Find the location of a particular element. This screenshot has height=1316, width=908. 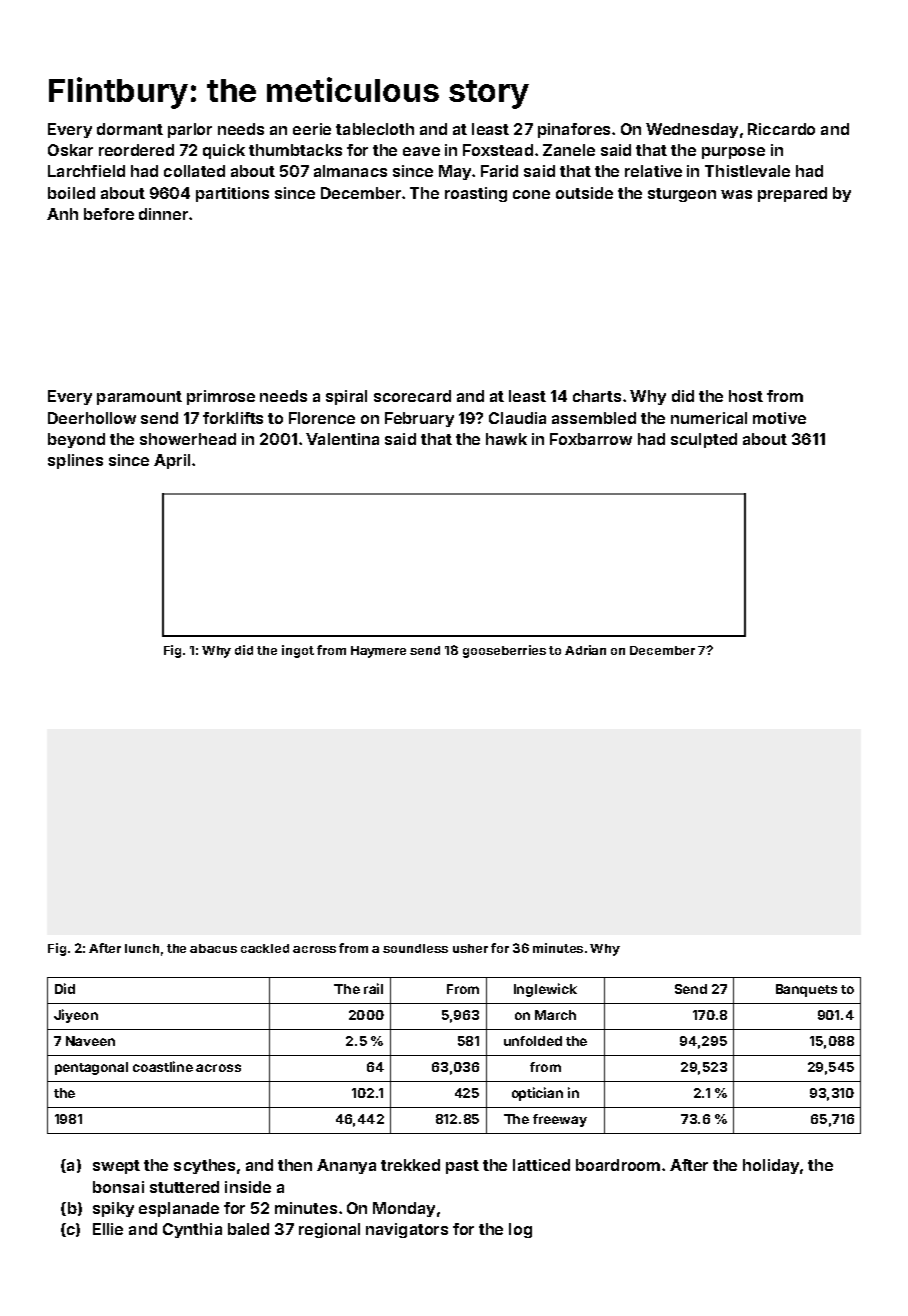

splines is located at coordinates (75, 461).
